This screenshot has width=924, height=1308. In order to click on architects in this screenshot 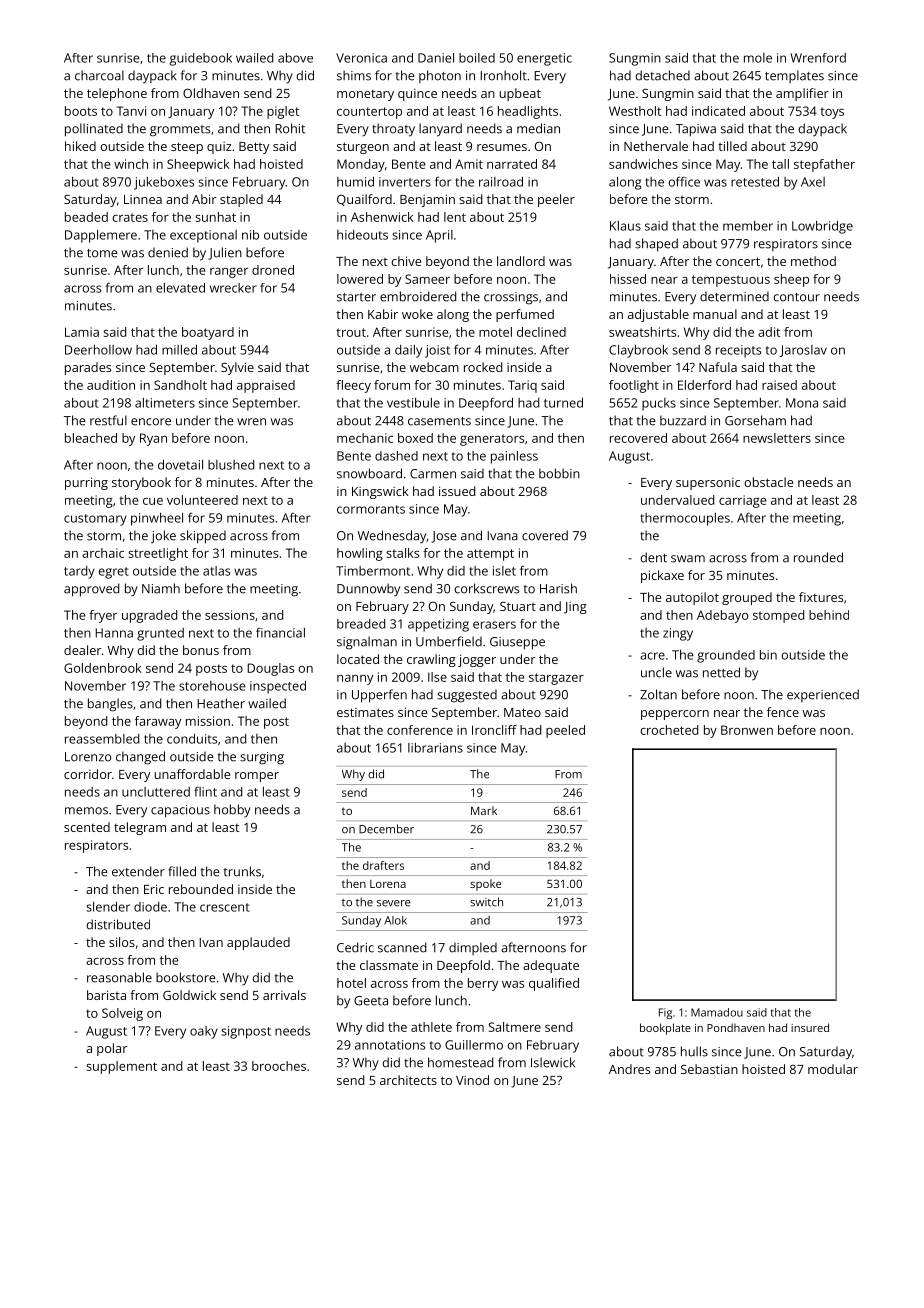, I will do `click(408, 1080)`.
